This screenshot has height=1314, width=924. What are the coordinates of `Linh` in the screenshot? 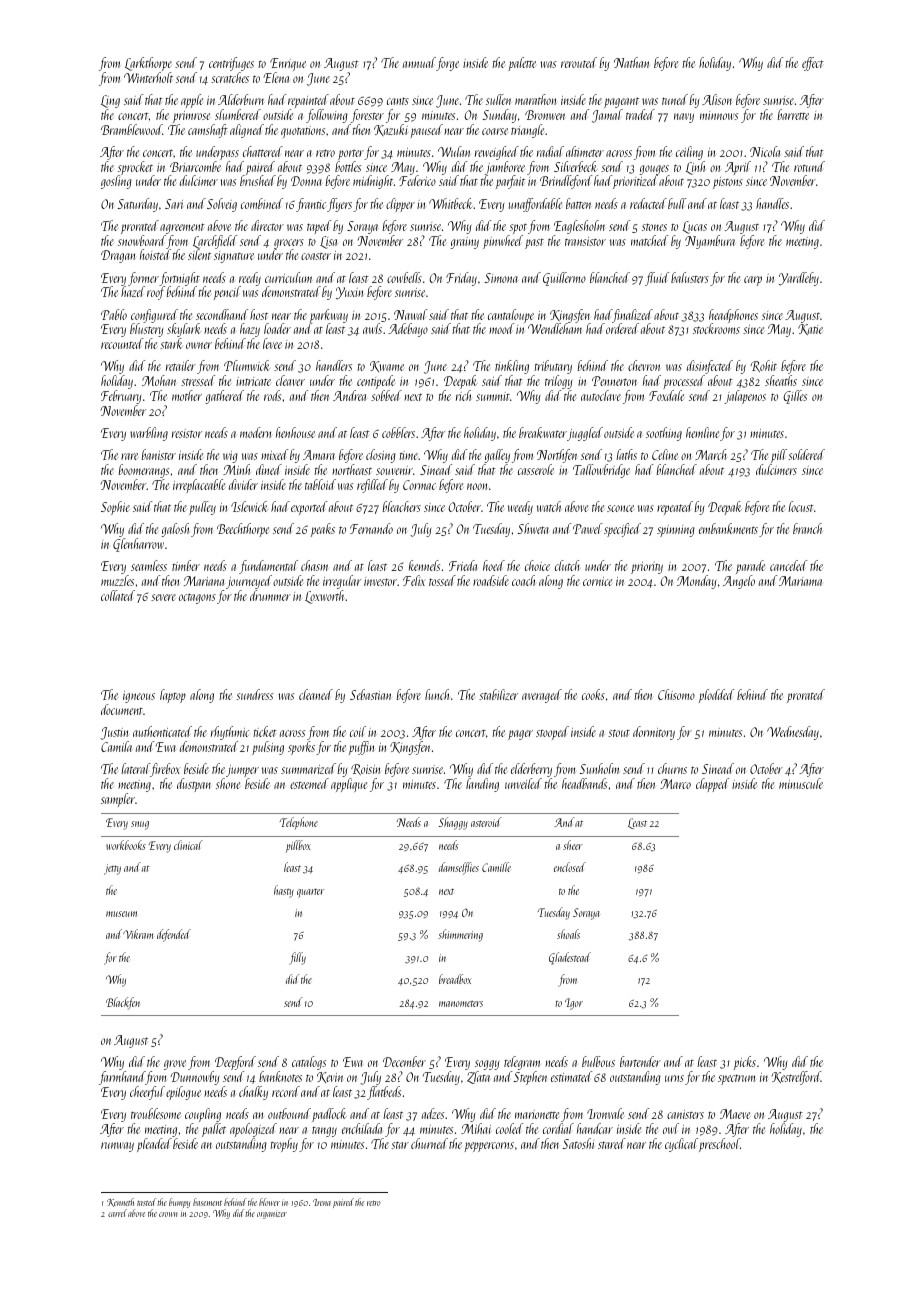 It's located at (695, 168).
